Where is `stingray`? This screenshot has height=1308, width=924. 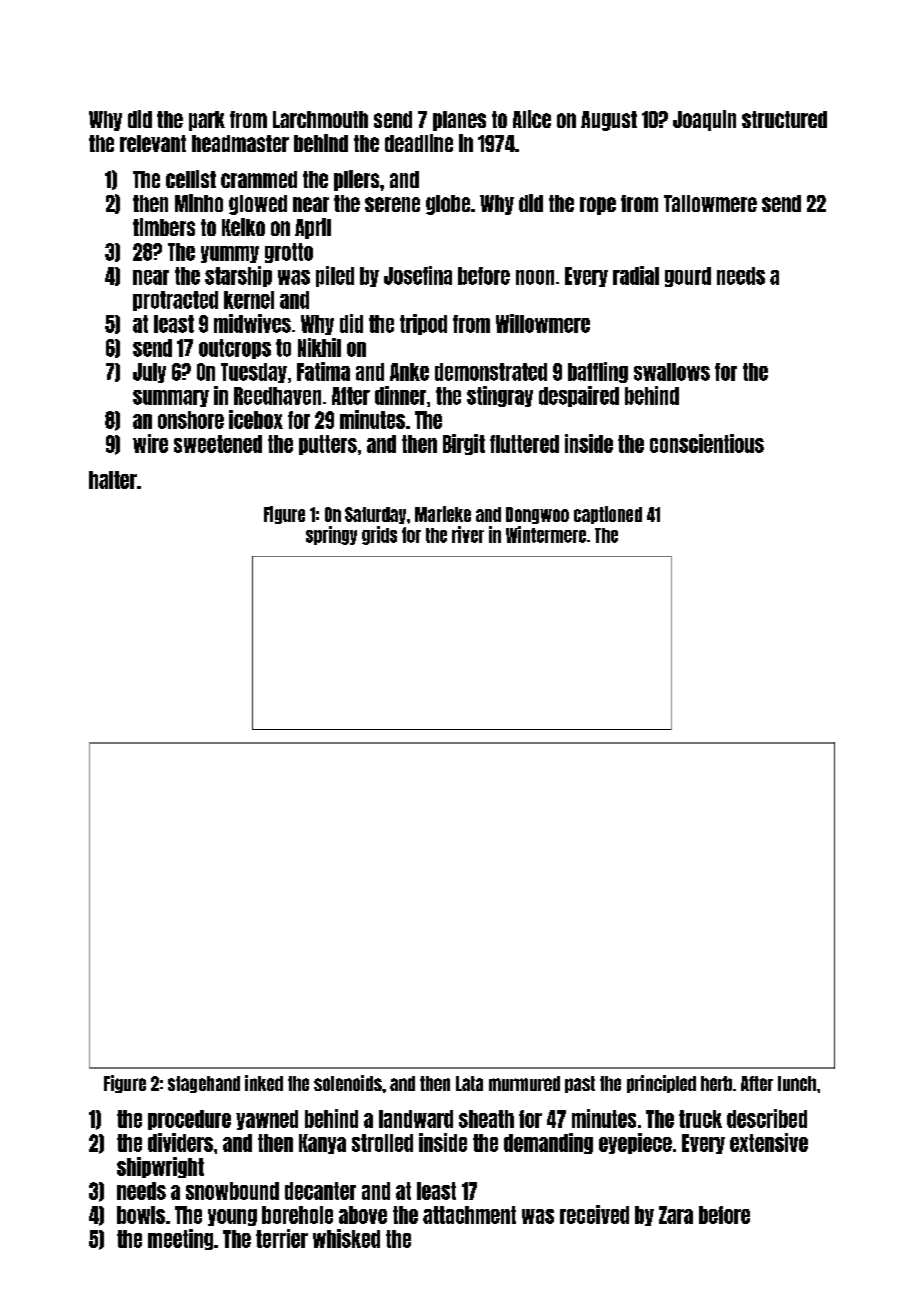 stingray is located at coordinates (500, 396).
